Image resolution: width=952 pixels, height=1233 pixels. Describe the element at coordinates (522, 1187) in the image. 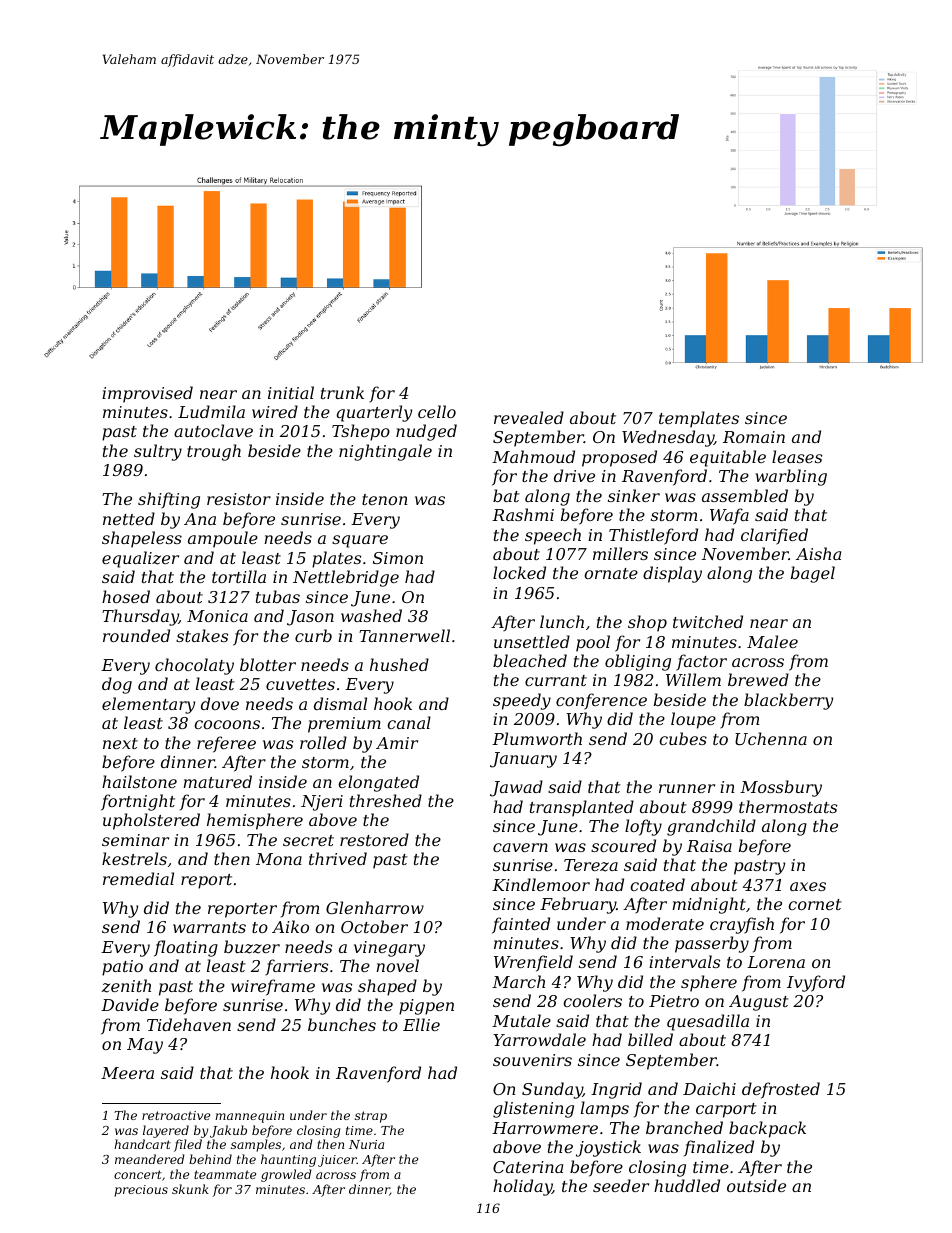

I see `holiday` at that location.
